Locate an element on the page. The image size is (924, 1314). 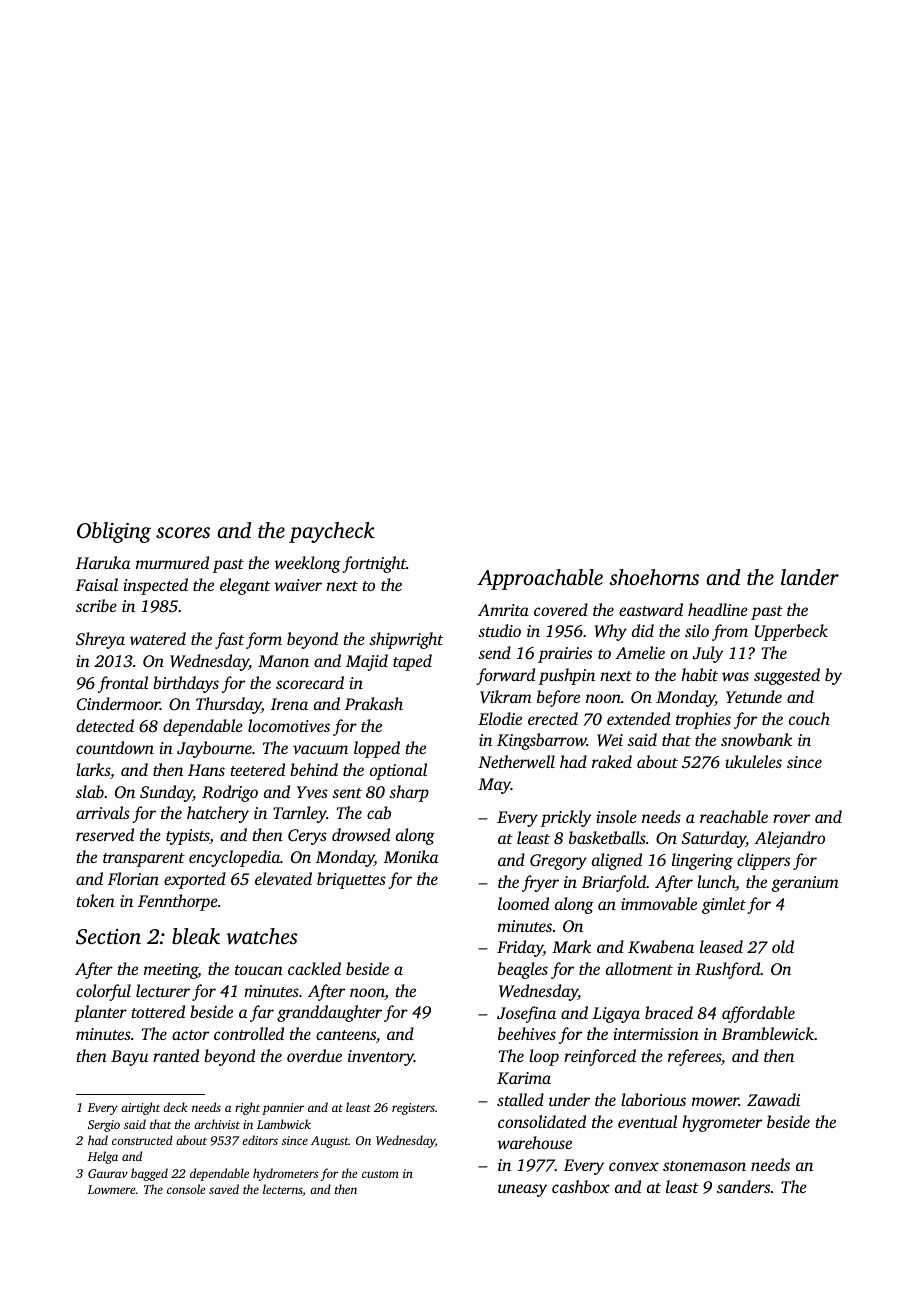
lecterns is located at coordinates (283, 1189).
